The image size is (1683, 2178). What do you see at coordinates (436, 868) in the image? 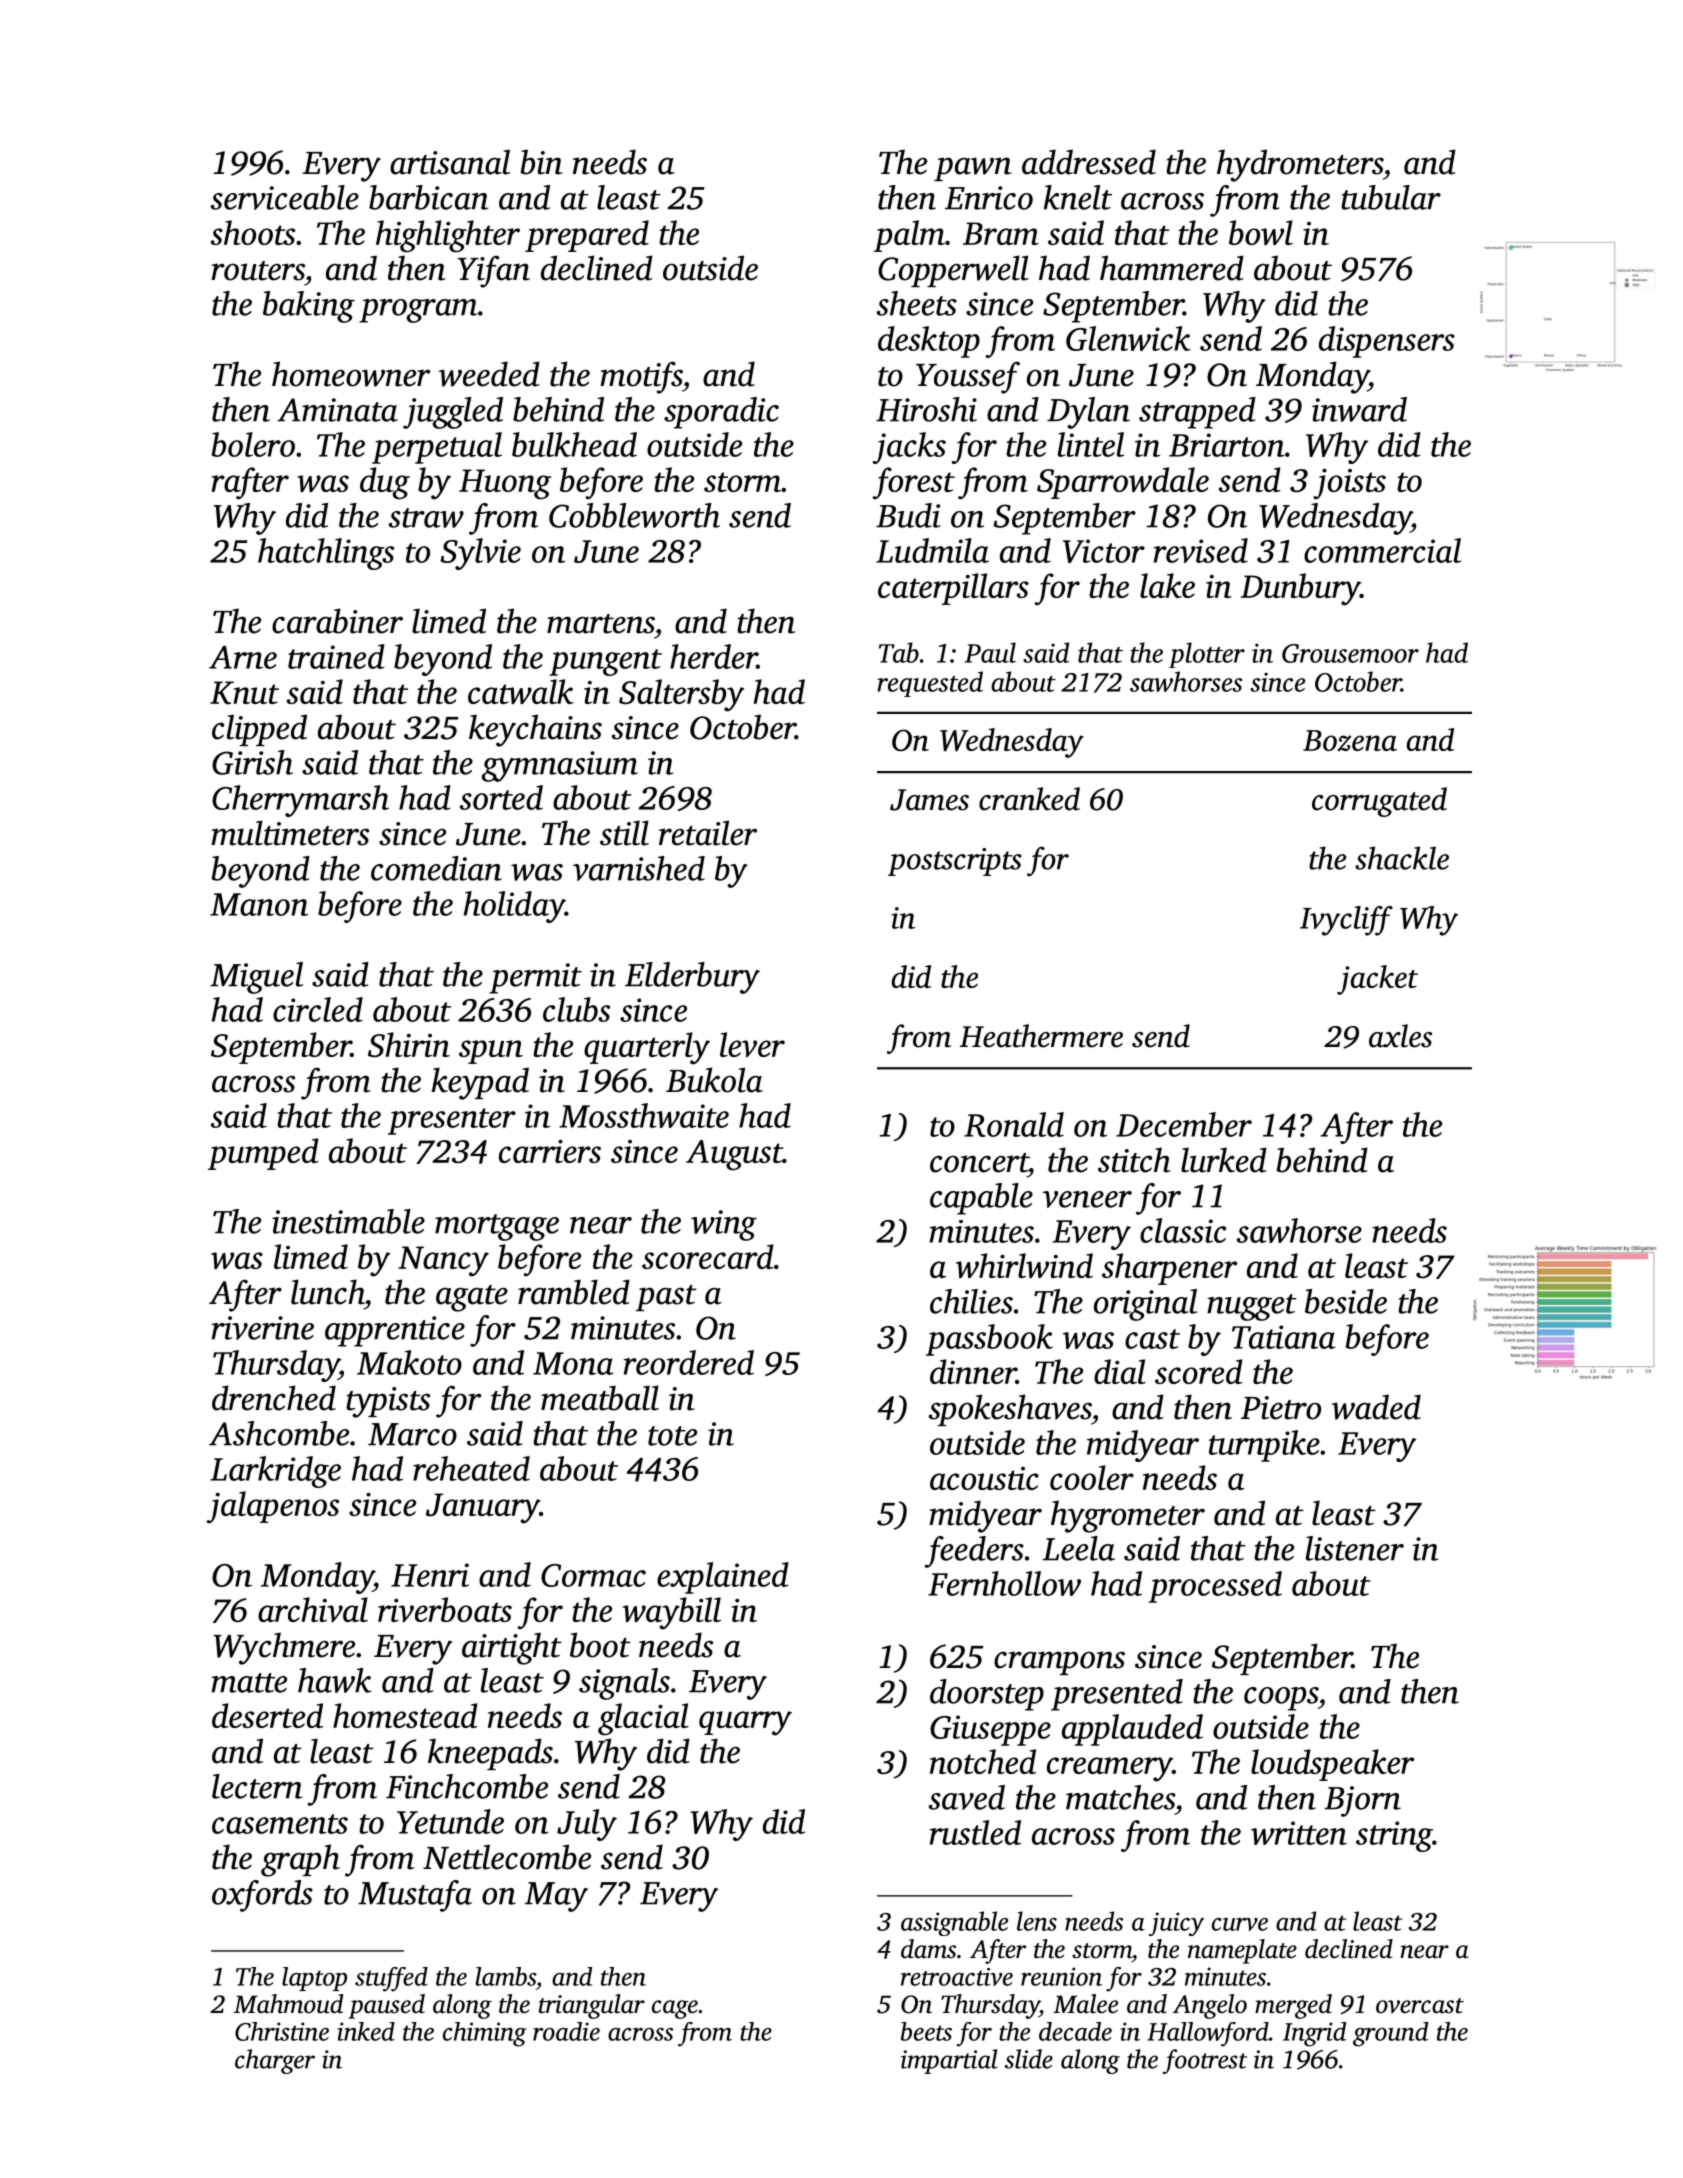
I see `comedian` at bounding box center [436, 868].
